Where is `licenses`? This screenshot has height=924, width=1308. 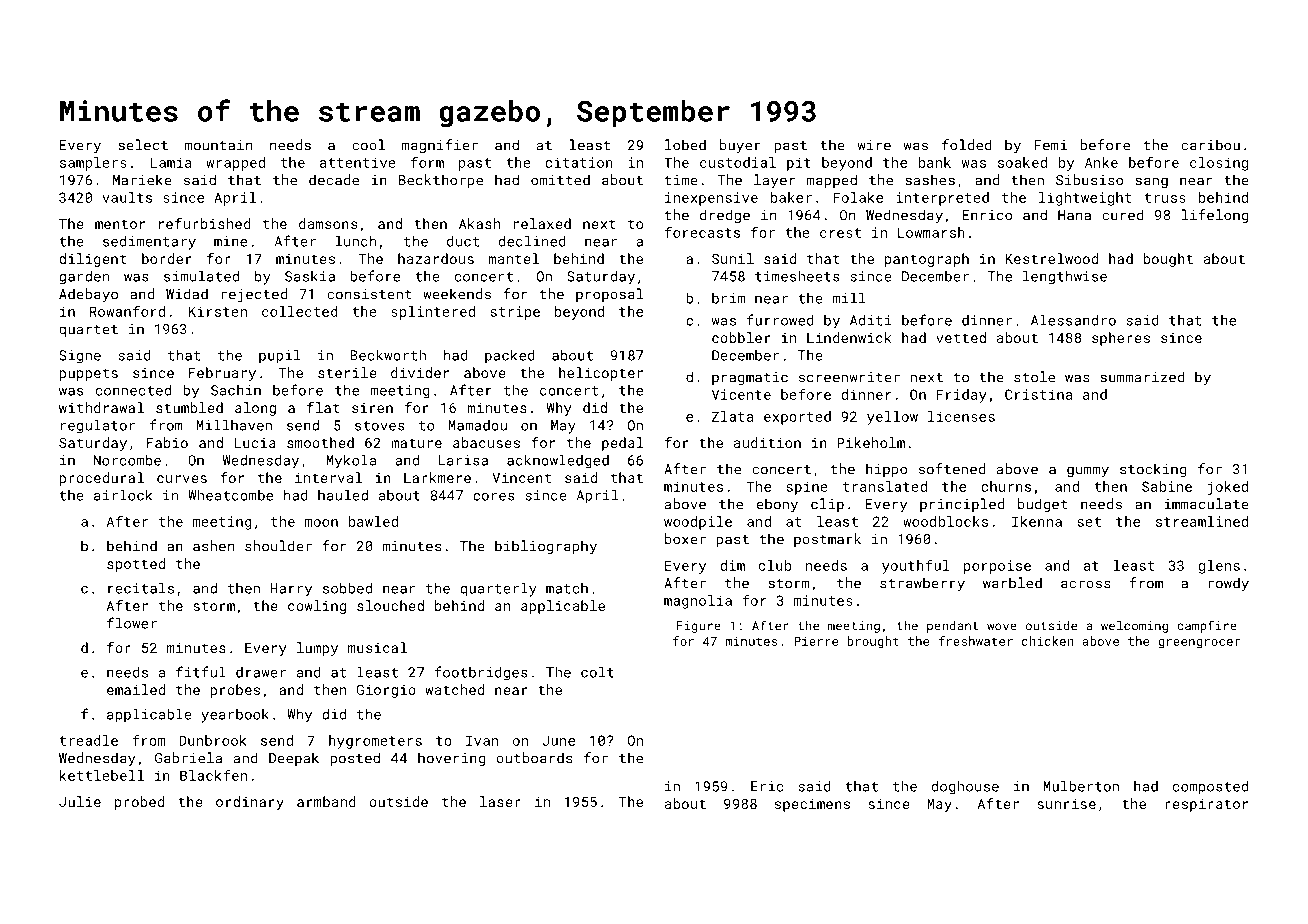 licenses is located at coordinates (961, 416).
